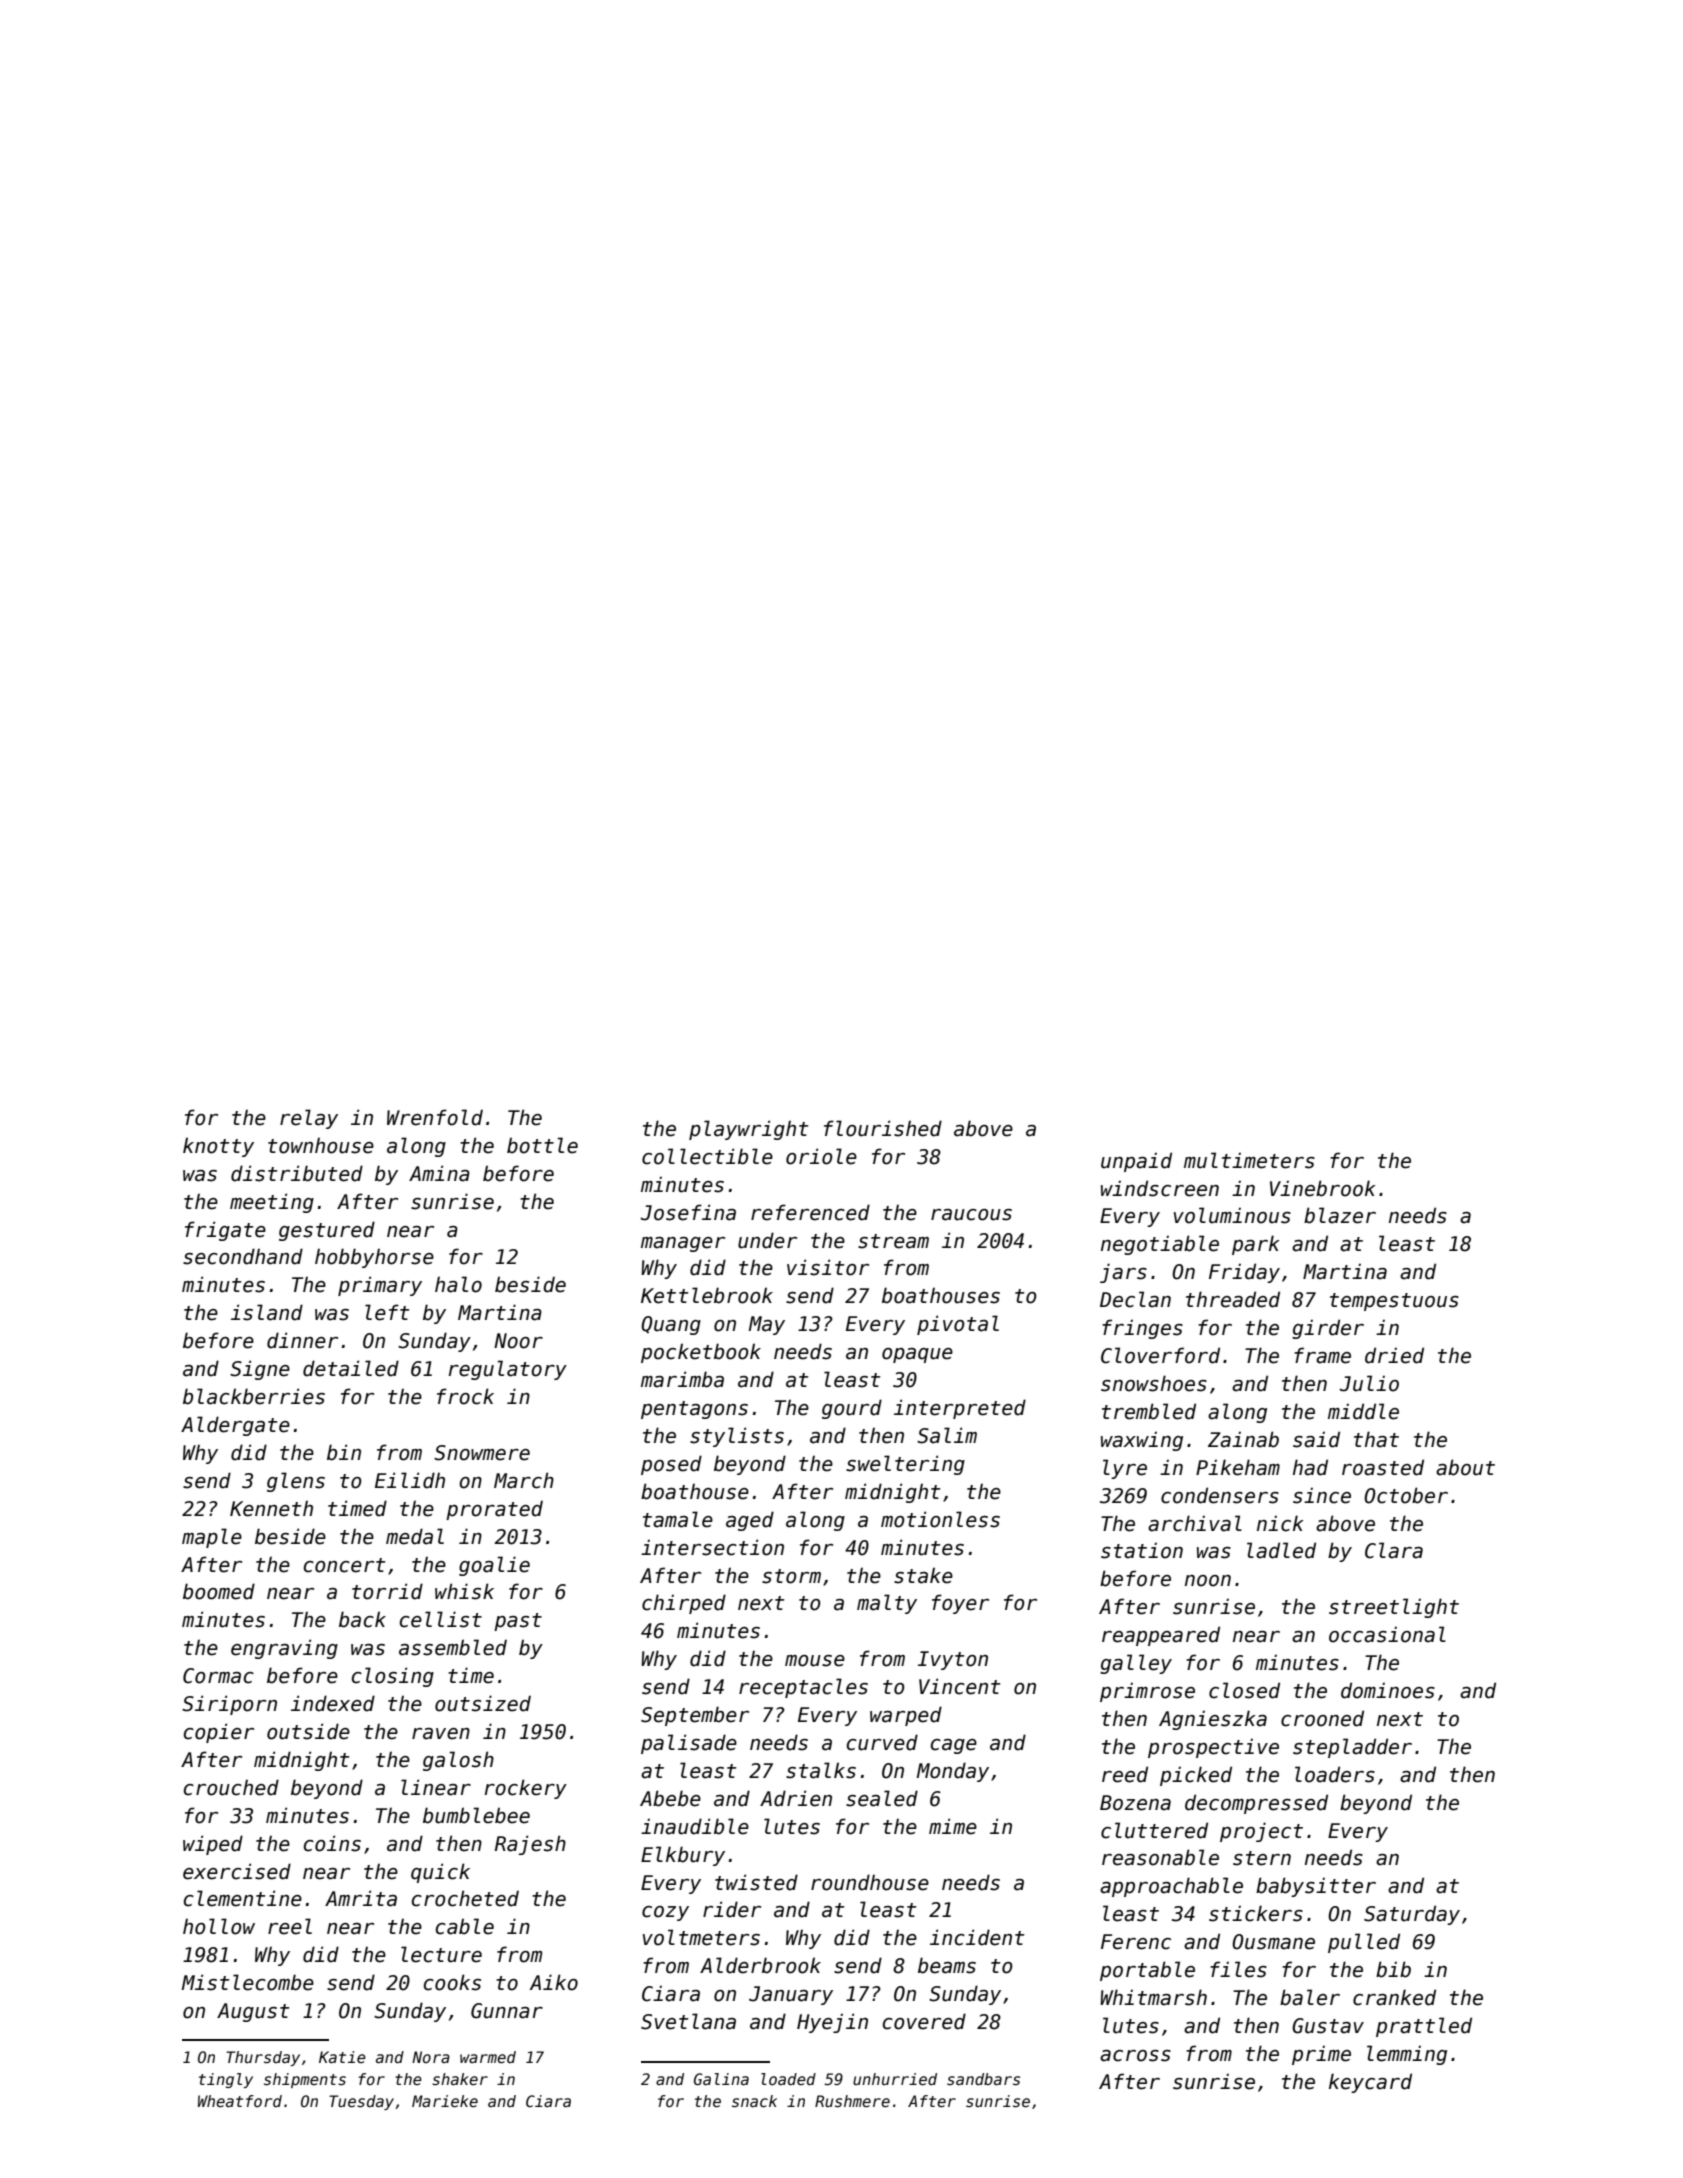 Image resolution: width=1683 pixels, height=2178 pixels. Describe the element at coordinates (290, 1926) in the document. I see `reel` at that location.
